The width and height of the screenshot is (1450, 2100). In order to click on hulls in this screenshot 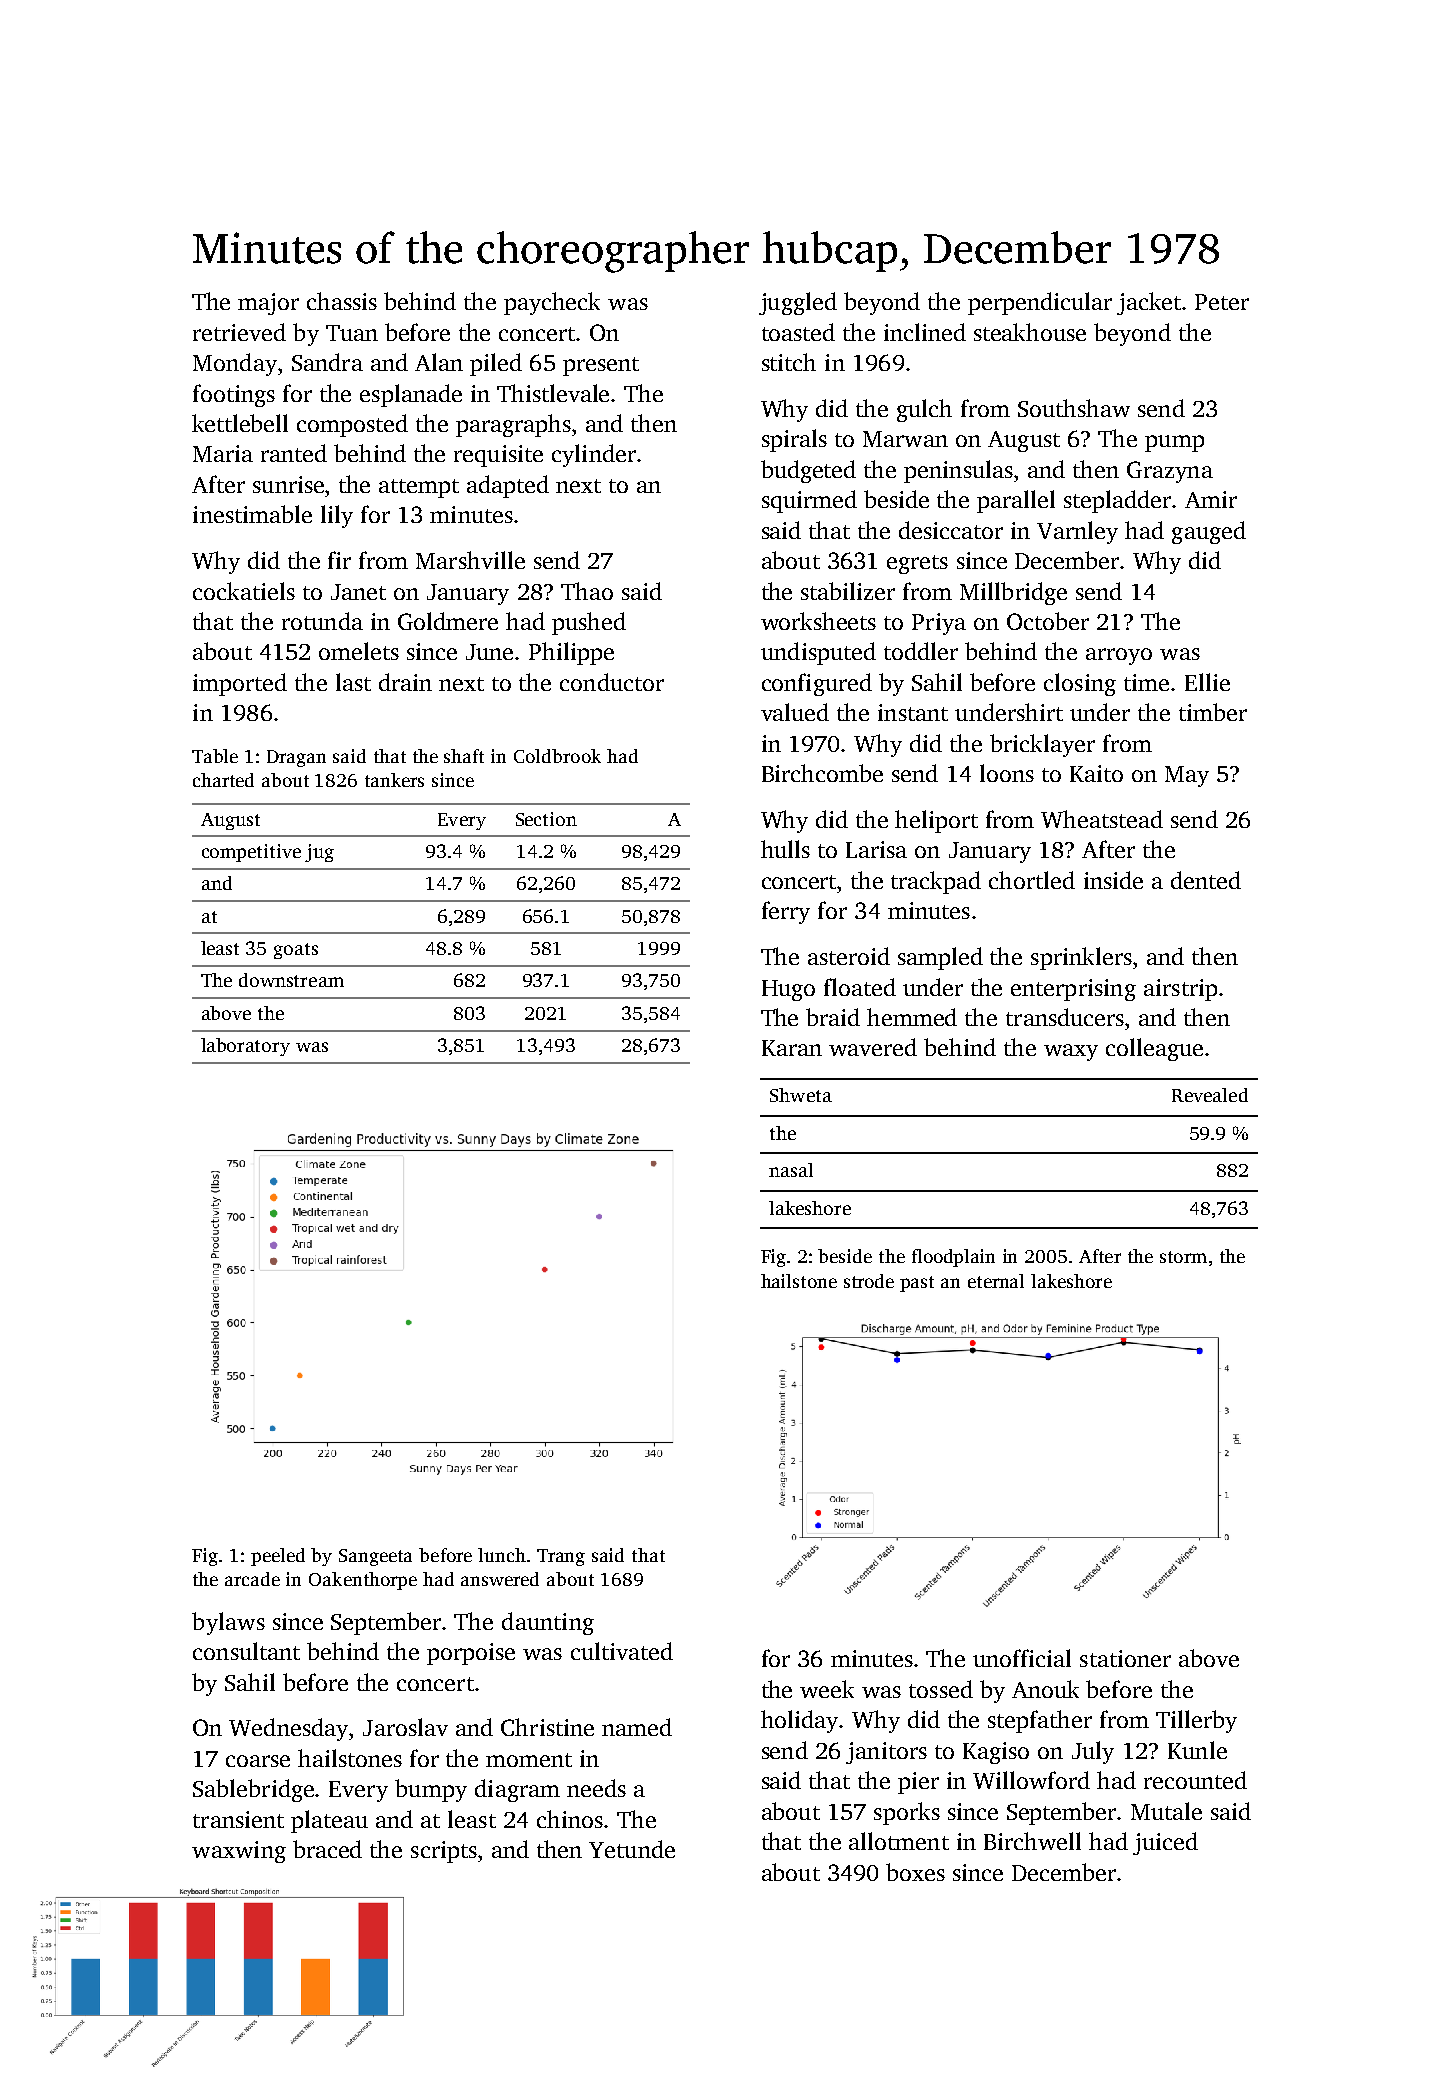, I will do `click(785, 849)`.
